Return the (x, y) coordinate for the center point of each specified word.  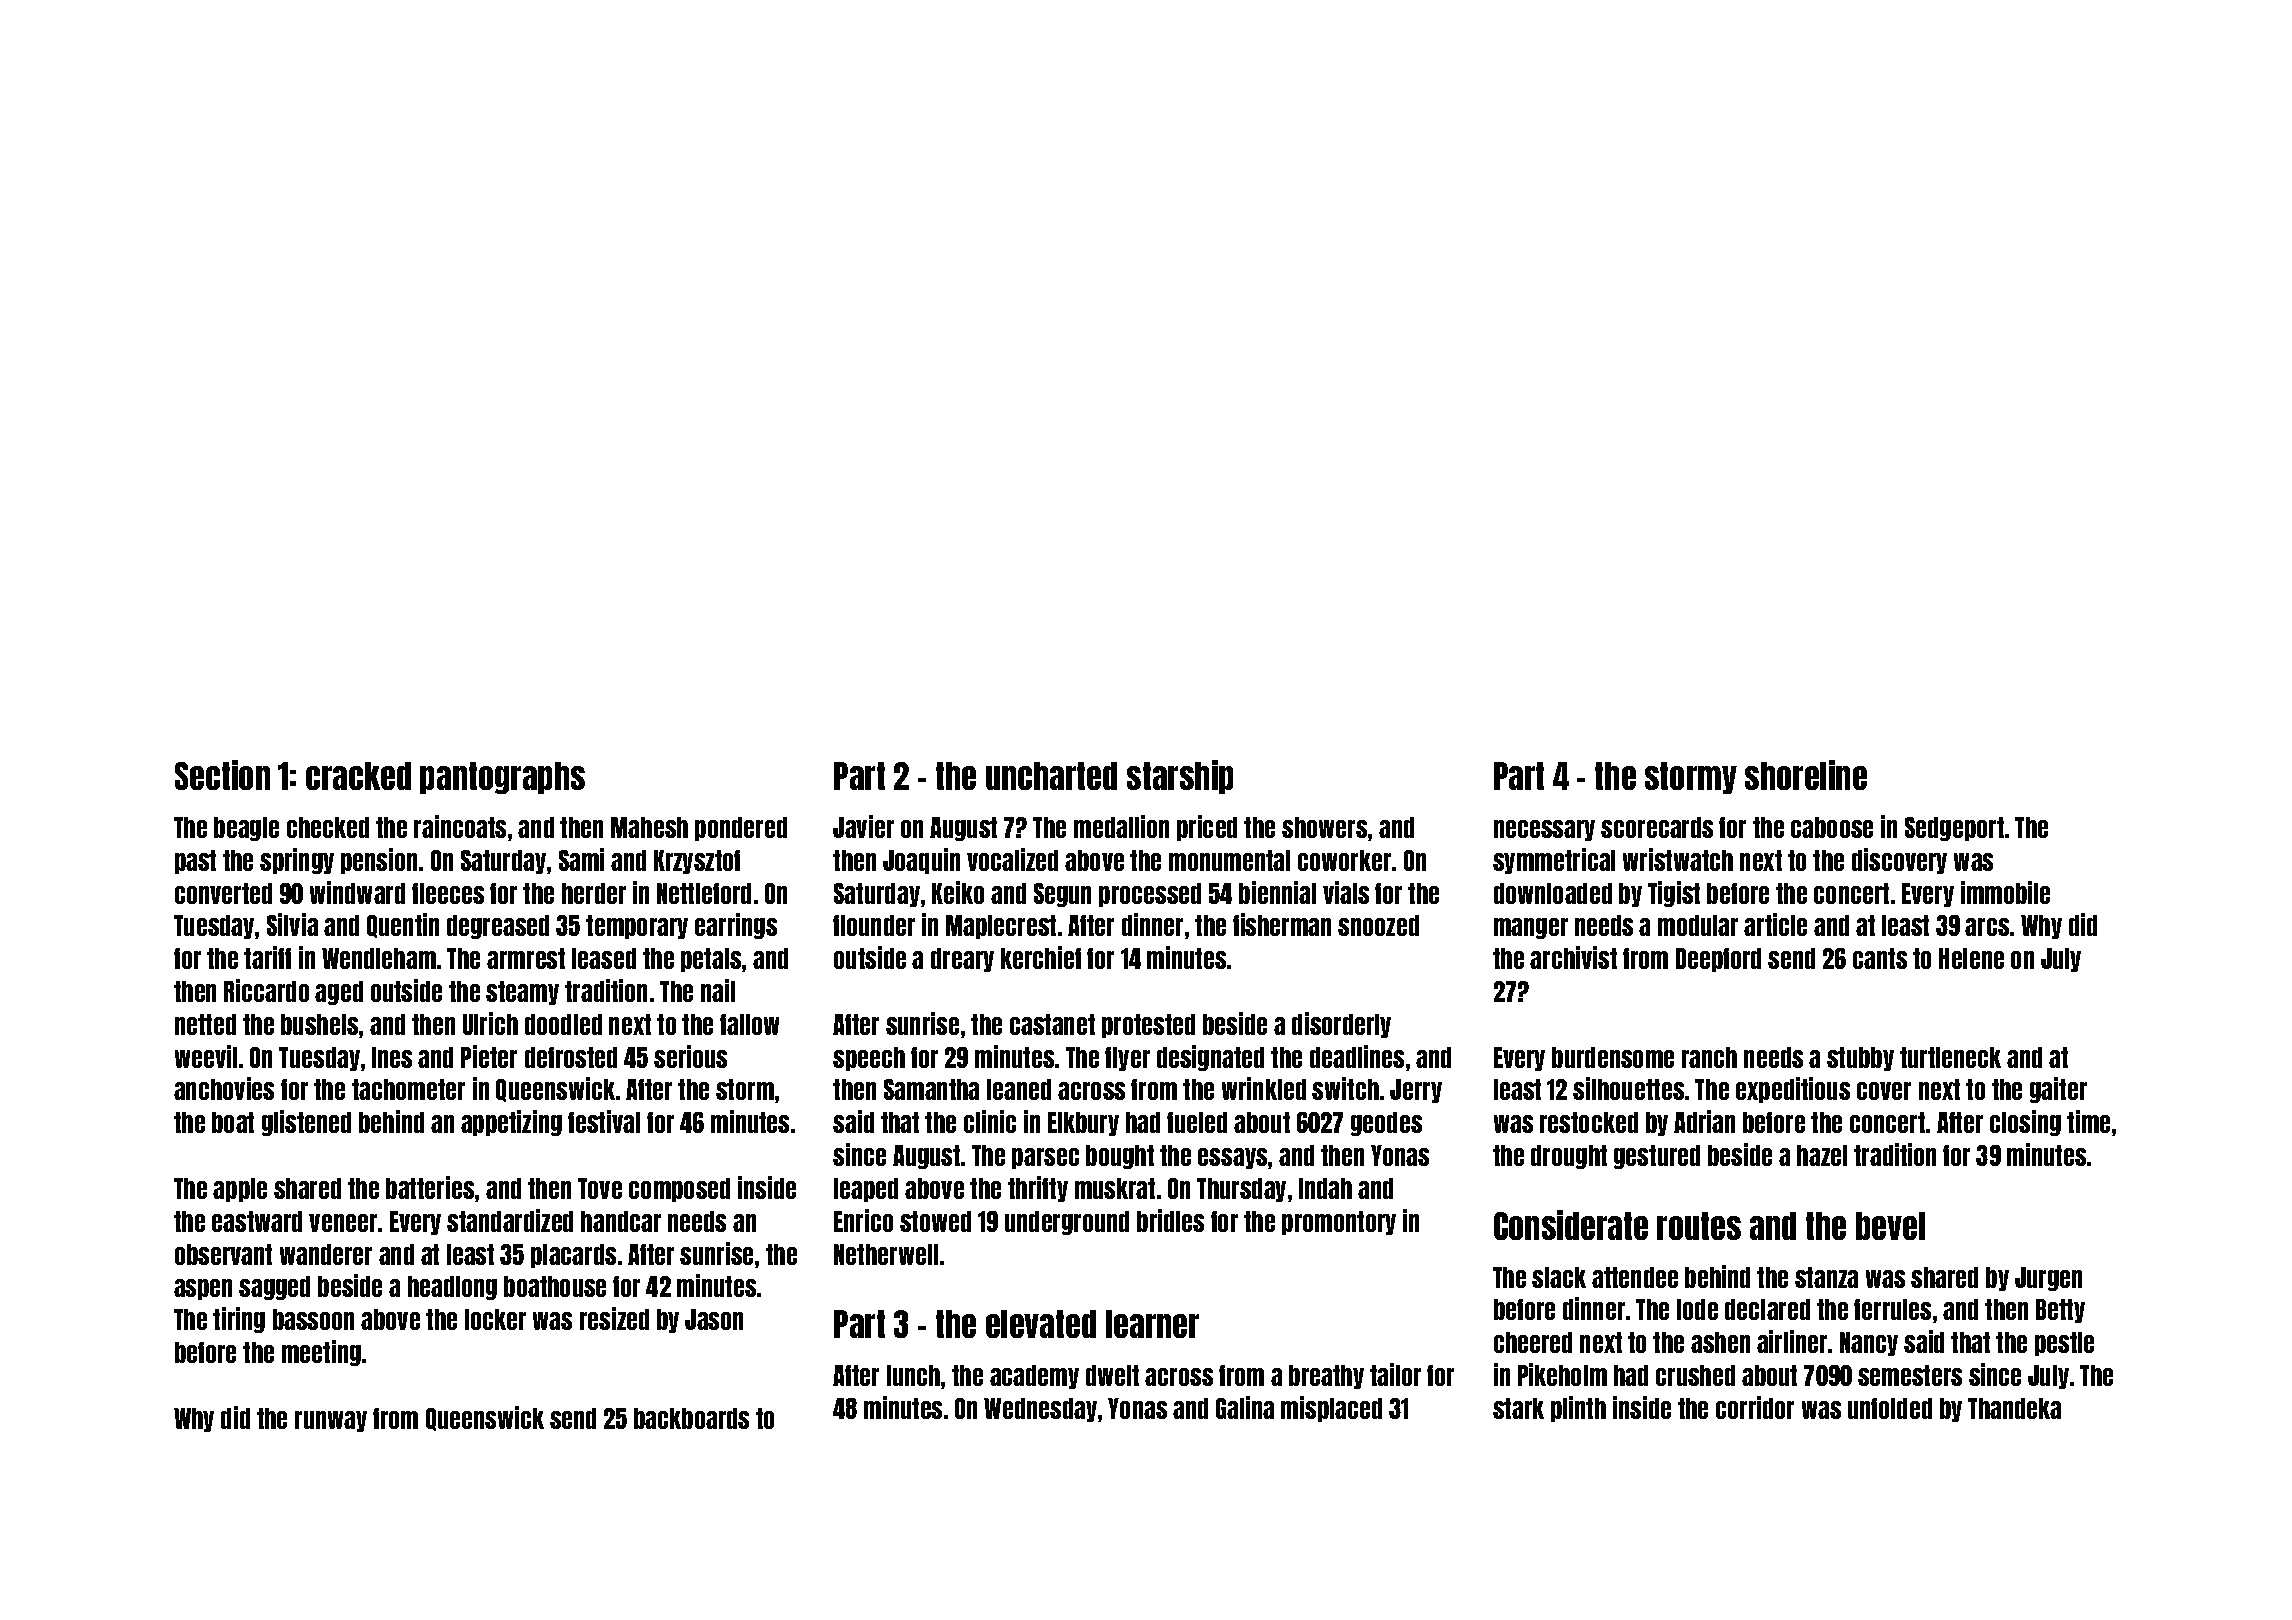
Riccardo (266, 990)
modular (1698, 925)
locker (495, 1319)
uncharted (1051, 776)
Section (222, 775)
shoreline (1806, 775)
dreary (962, 960)
